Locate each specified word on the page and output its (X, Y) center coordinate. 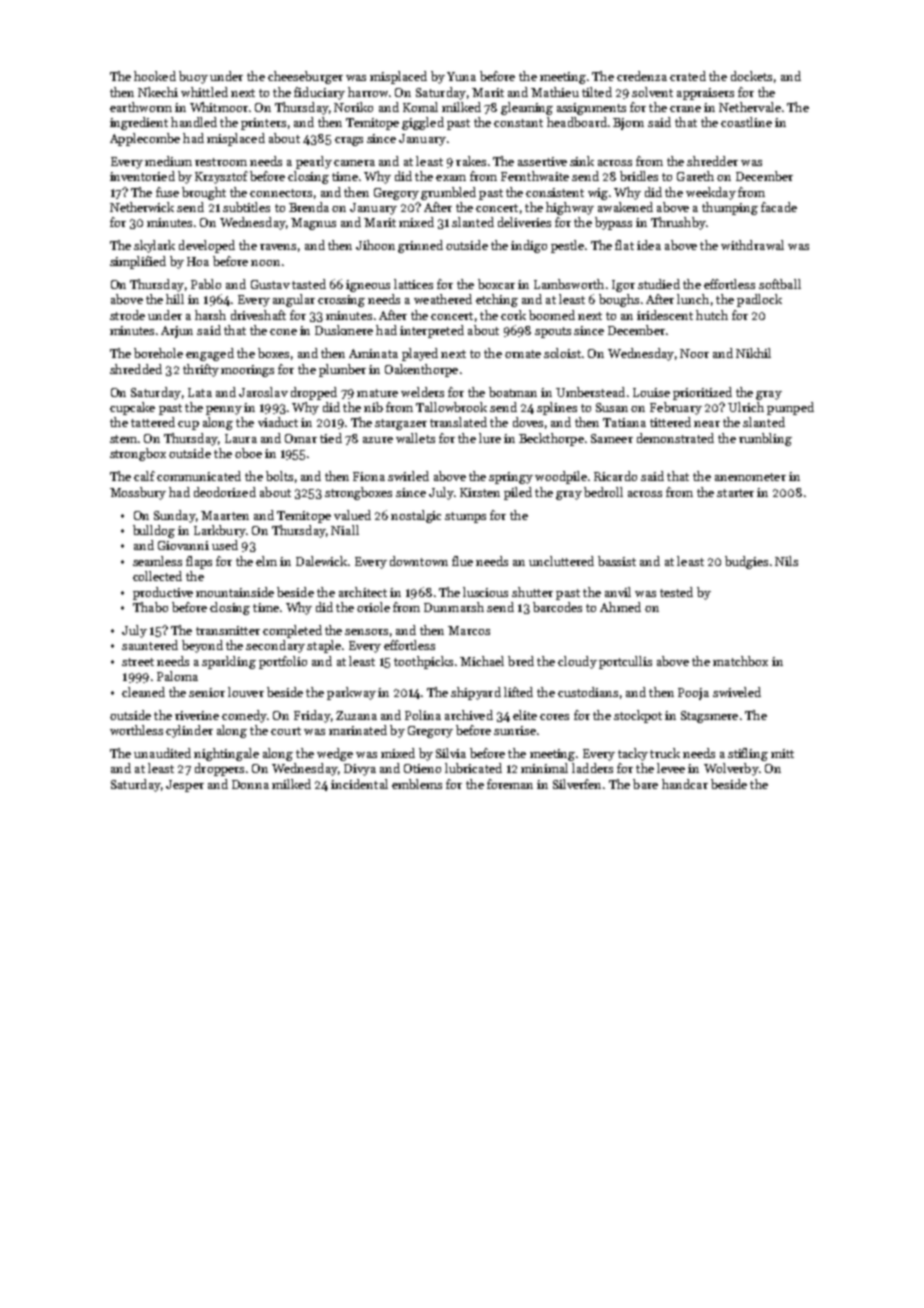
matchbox (740, 661)
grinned (420, 246)
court (286, 731)
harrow (368, 92)
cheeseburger (305, 77)
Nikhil (753, 353)
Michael (482, 661)
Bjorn (628, 124)
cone (283, 332)
